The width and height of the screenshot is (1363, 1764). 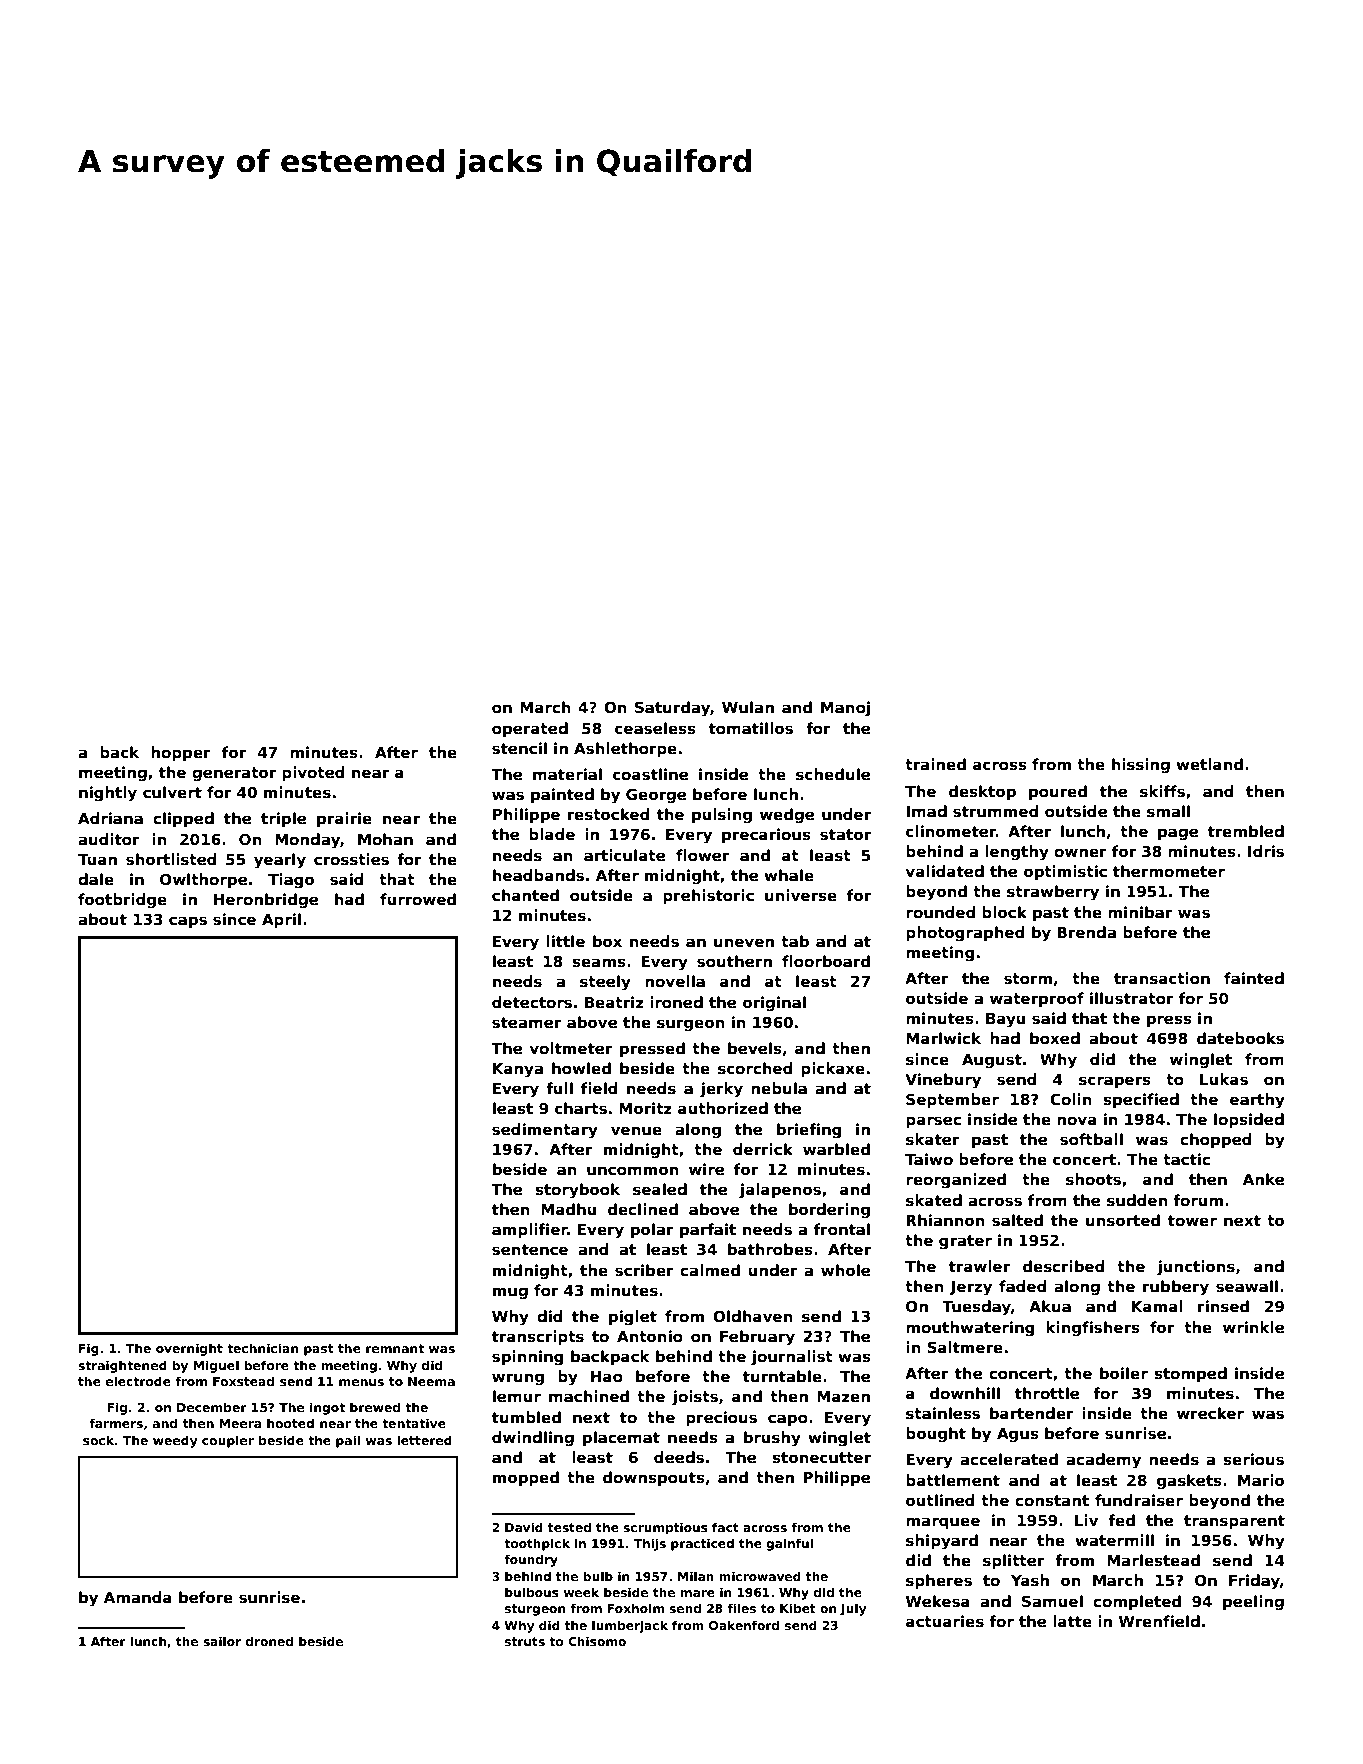 What do you see at coordinates (122, 1366) in the screenshot?
I see `straightened` at bounding box center [122, 1366].
